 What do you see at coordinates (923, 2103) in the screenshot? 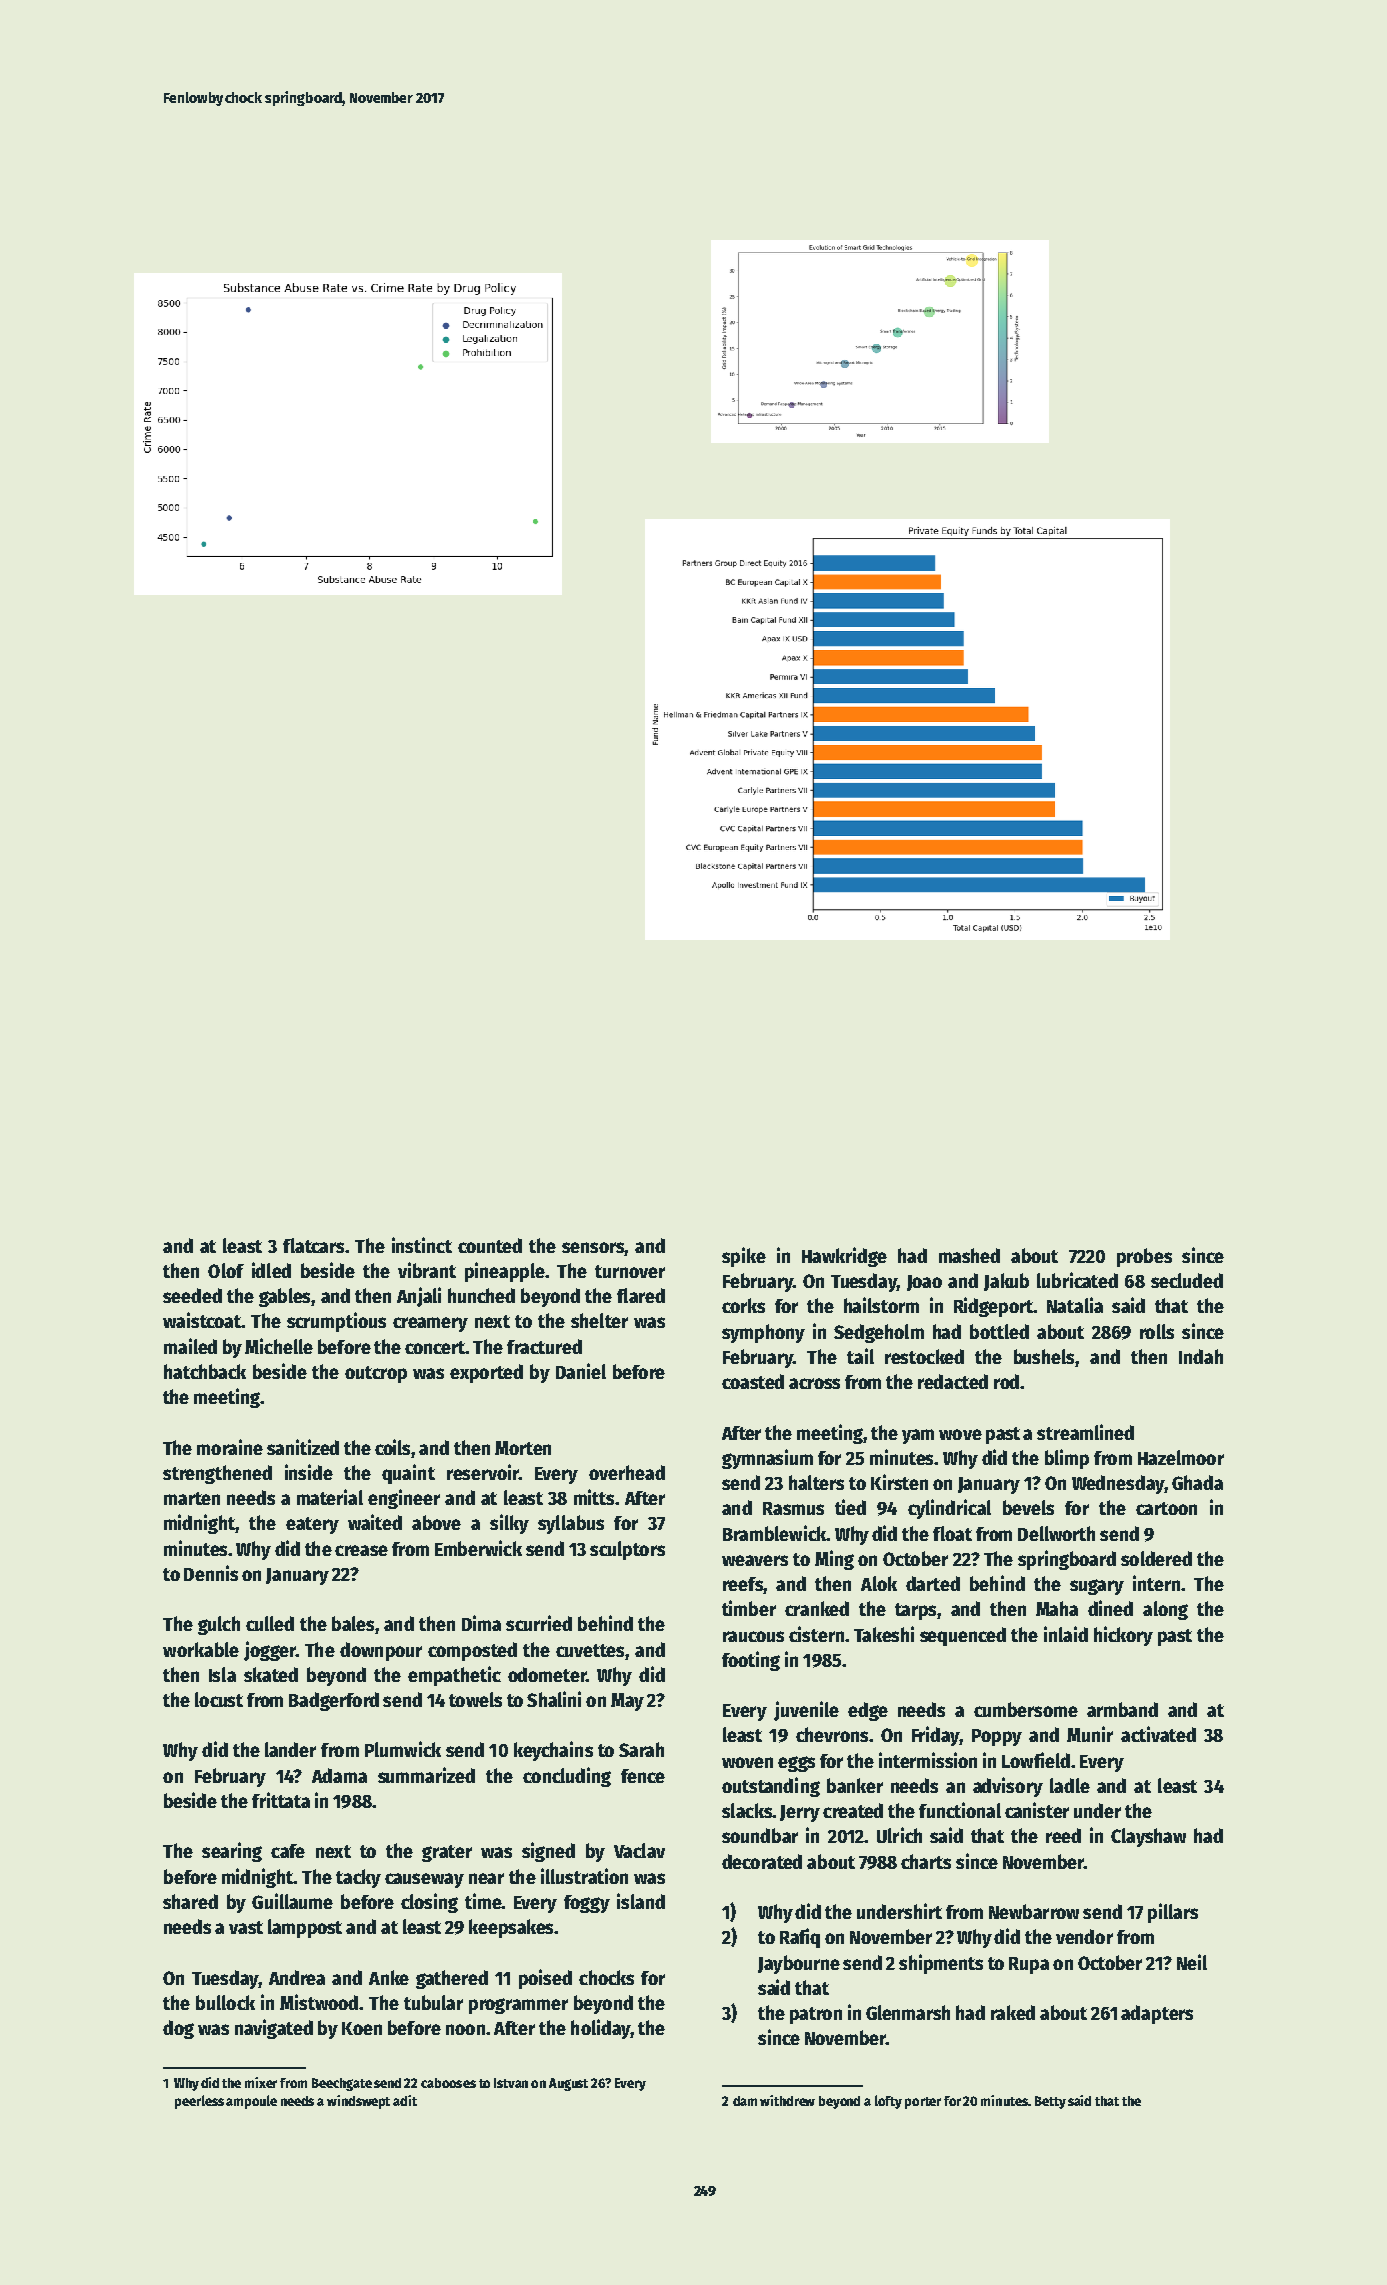
I see `porter` at bounding box center [923, 2103].
